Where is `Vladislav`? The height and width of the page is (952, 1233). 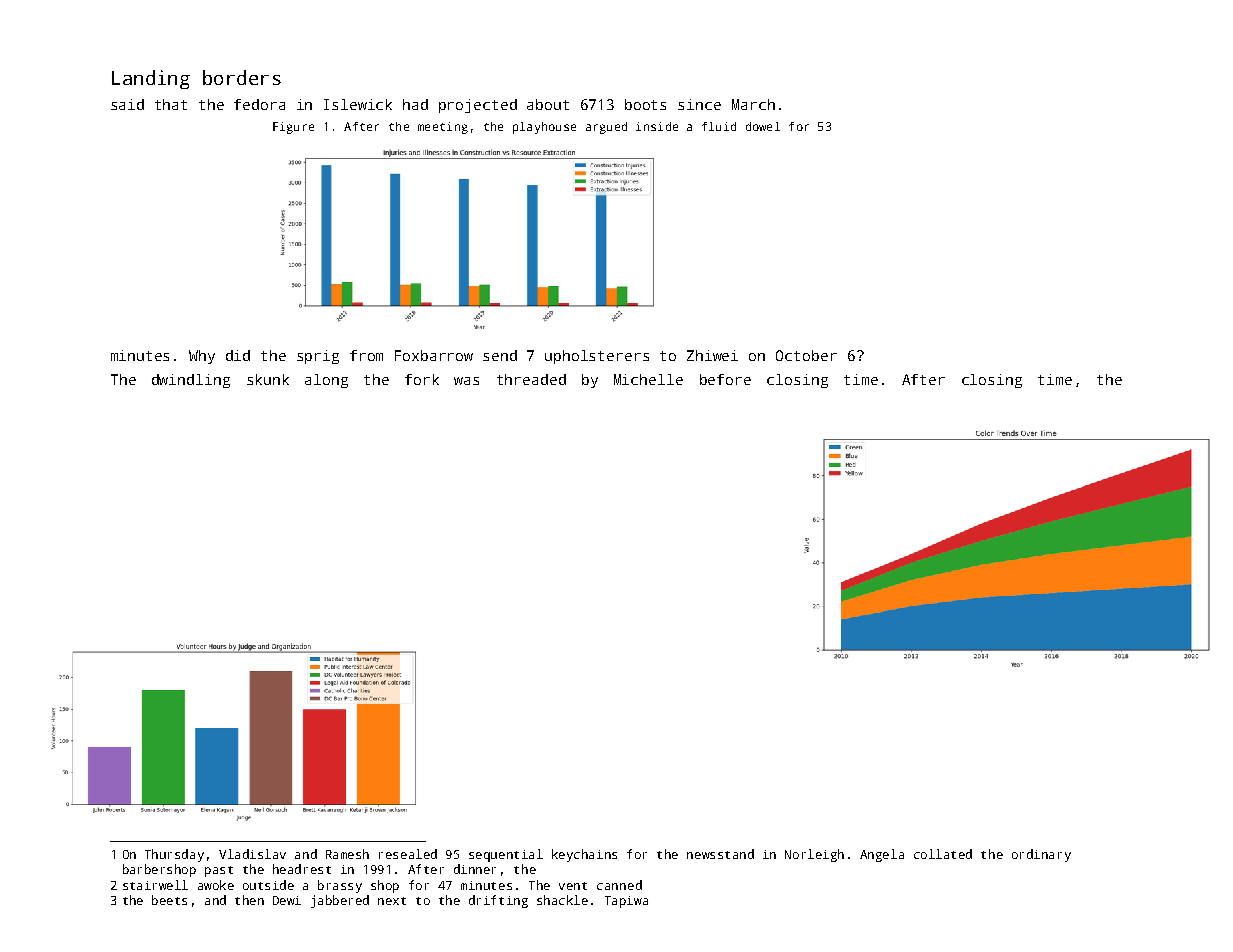
Vladislav is located at coordinates (252, 854).
